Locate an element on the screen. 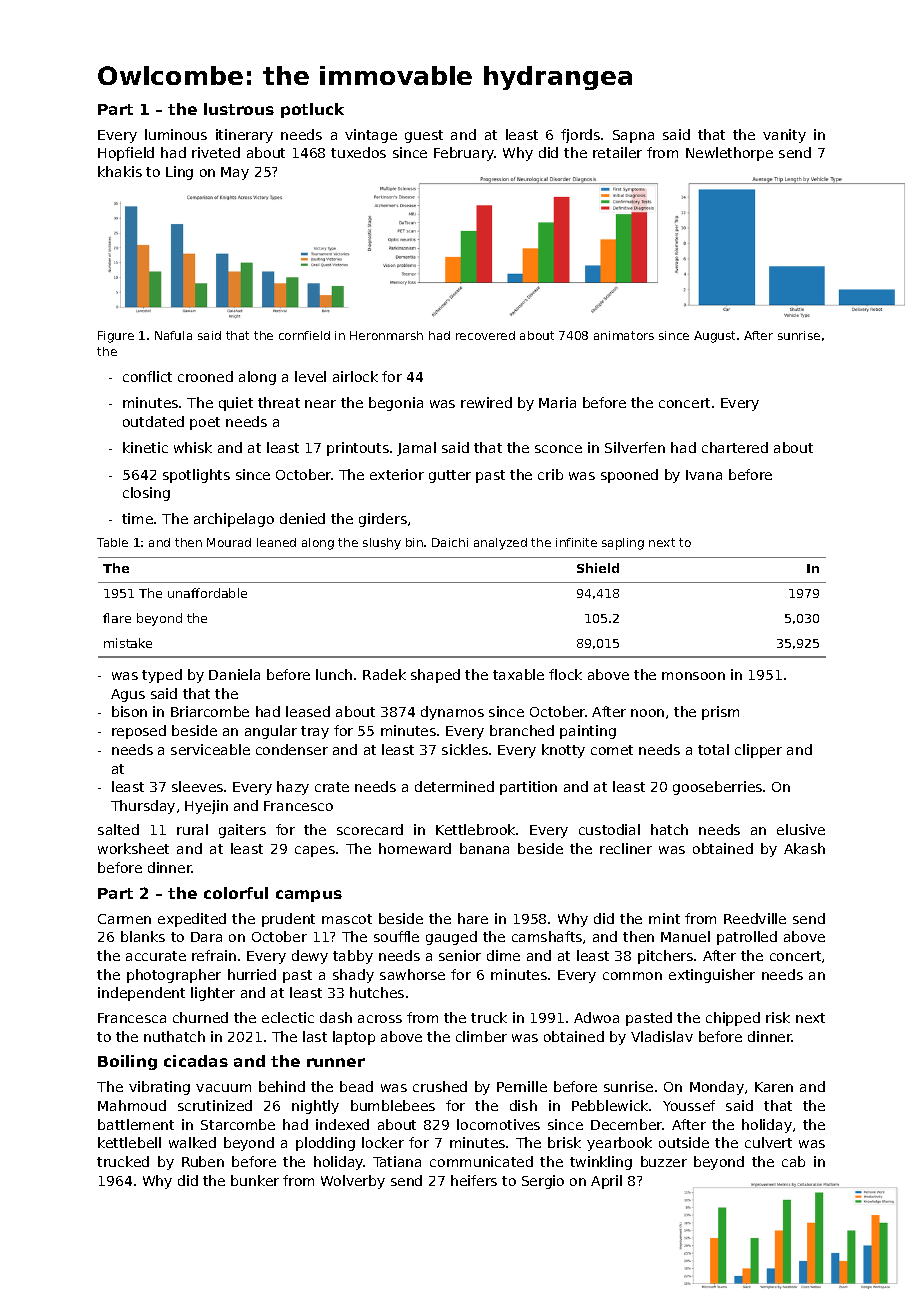 Image resolution: width=924 pixels, height=1308 pixels. Heronmarsh is located at coordinates (386, 335).
